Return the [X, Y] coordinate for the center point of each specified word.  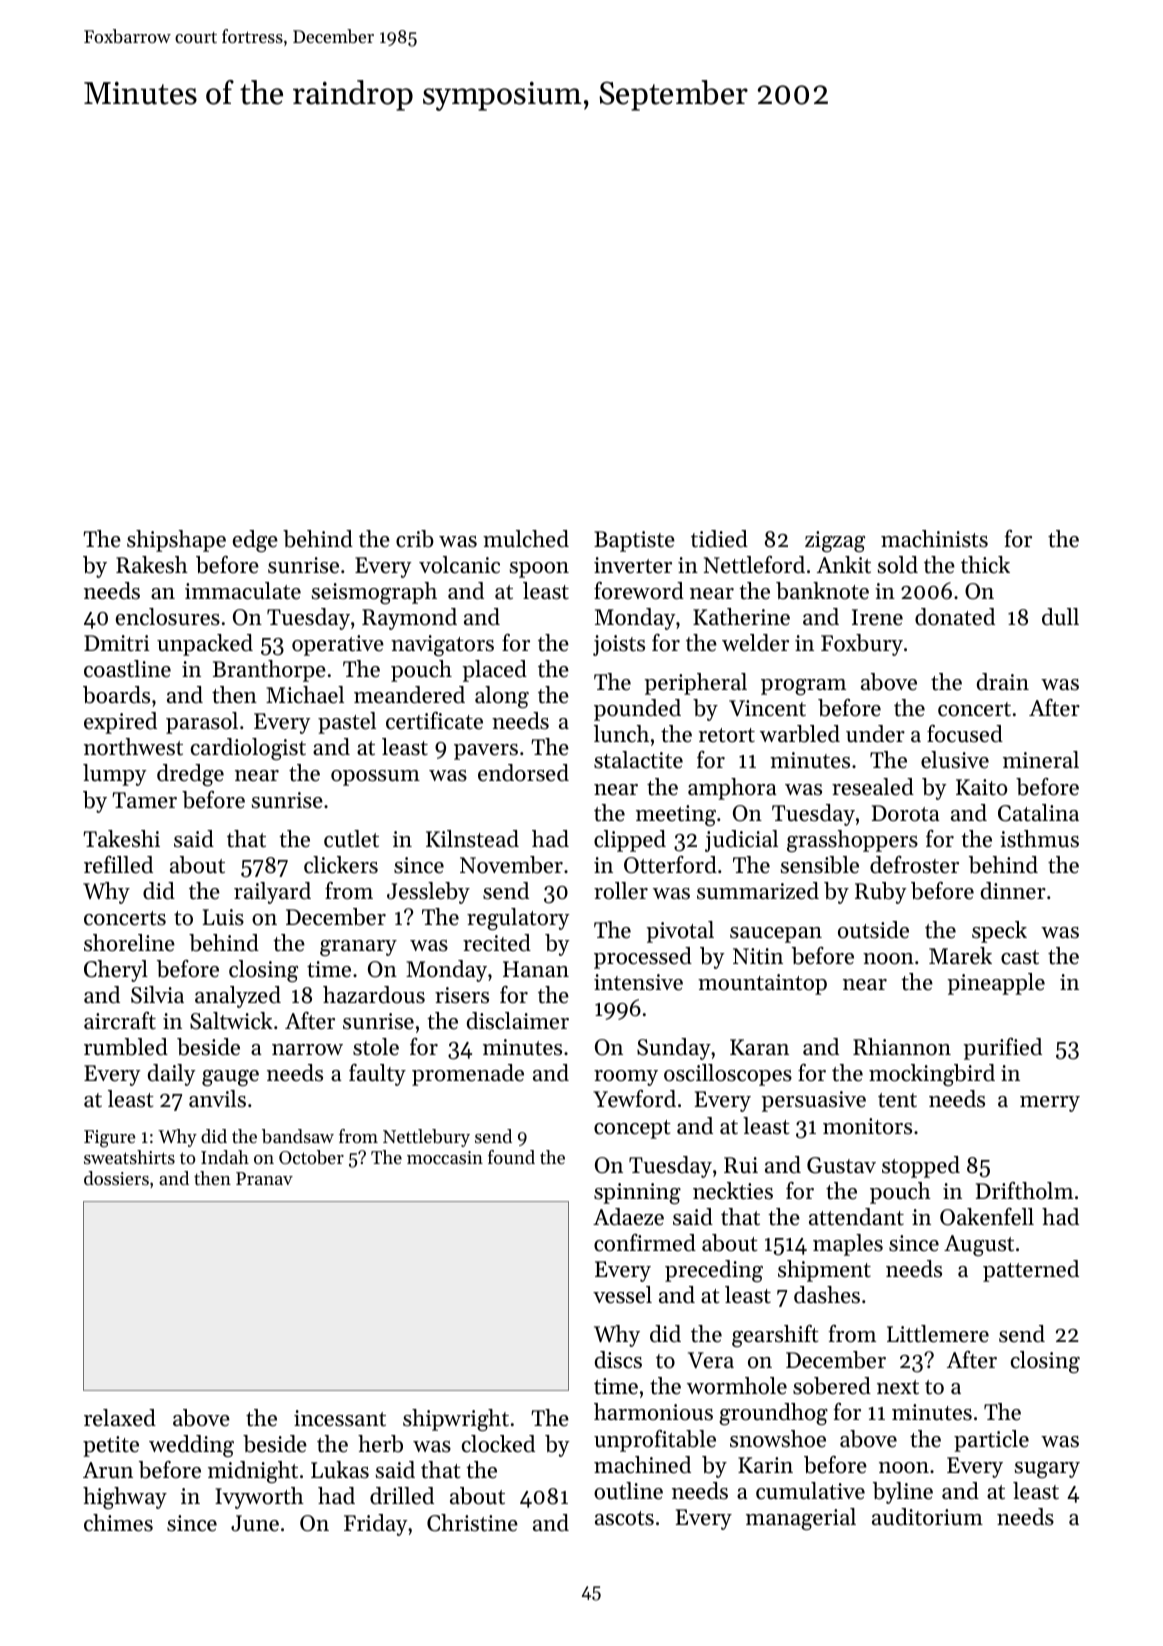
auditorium [927, 1517]
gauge [230, 1078]
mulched [526, 539]
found [511, 1157]
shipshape [176, 541]
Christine [472, 1523]
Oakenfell [987, 1217]
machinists [934, 539]
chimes [118, 1523]
